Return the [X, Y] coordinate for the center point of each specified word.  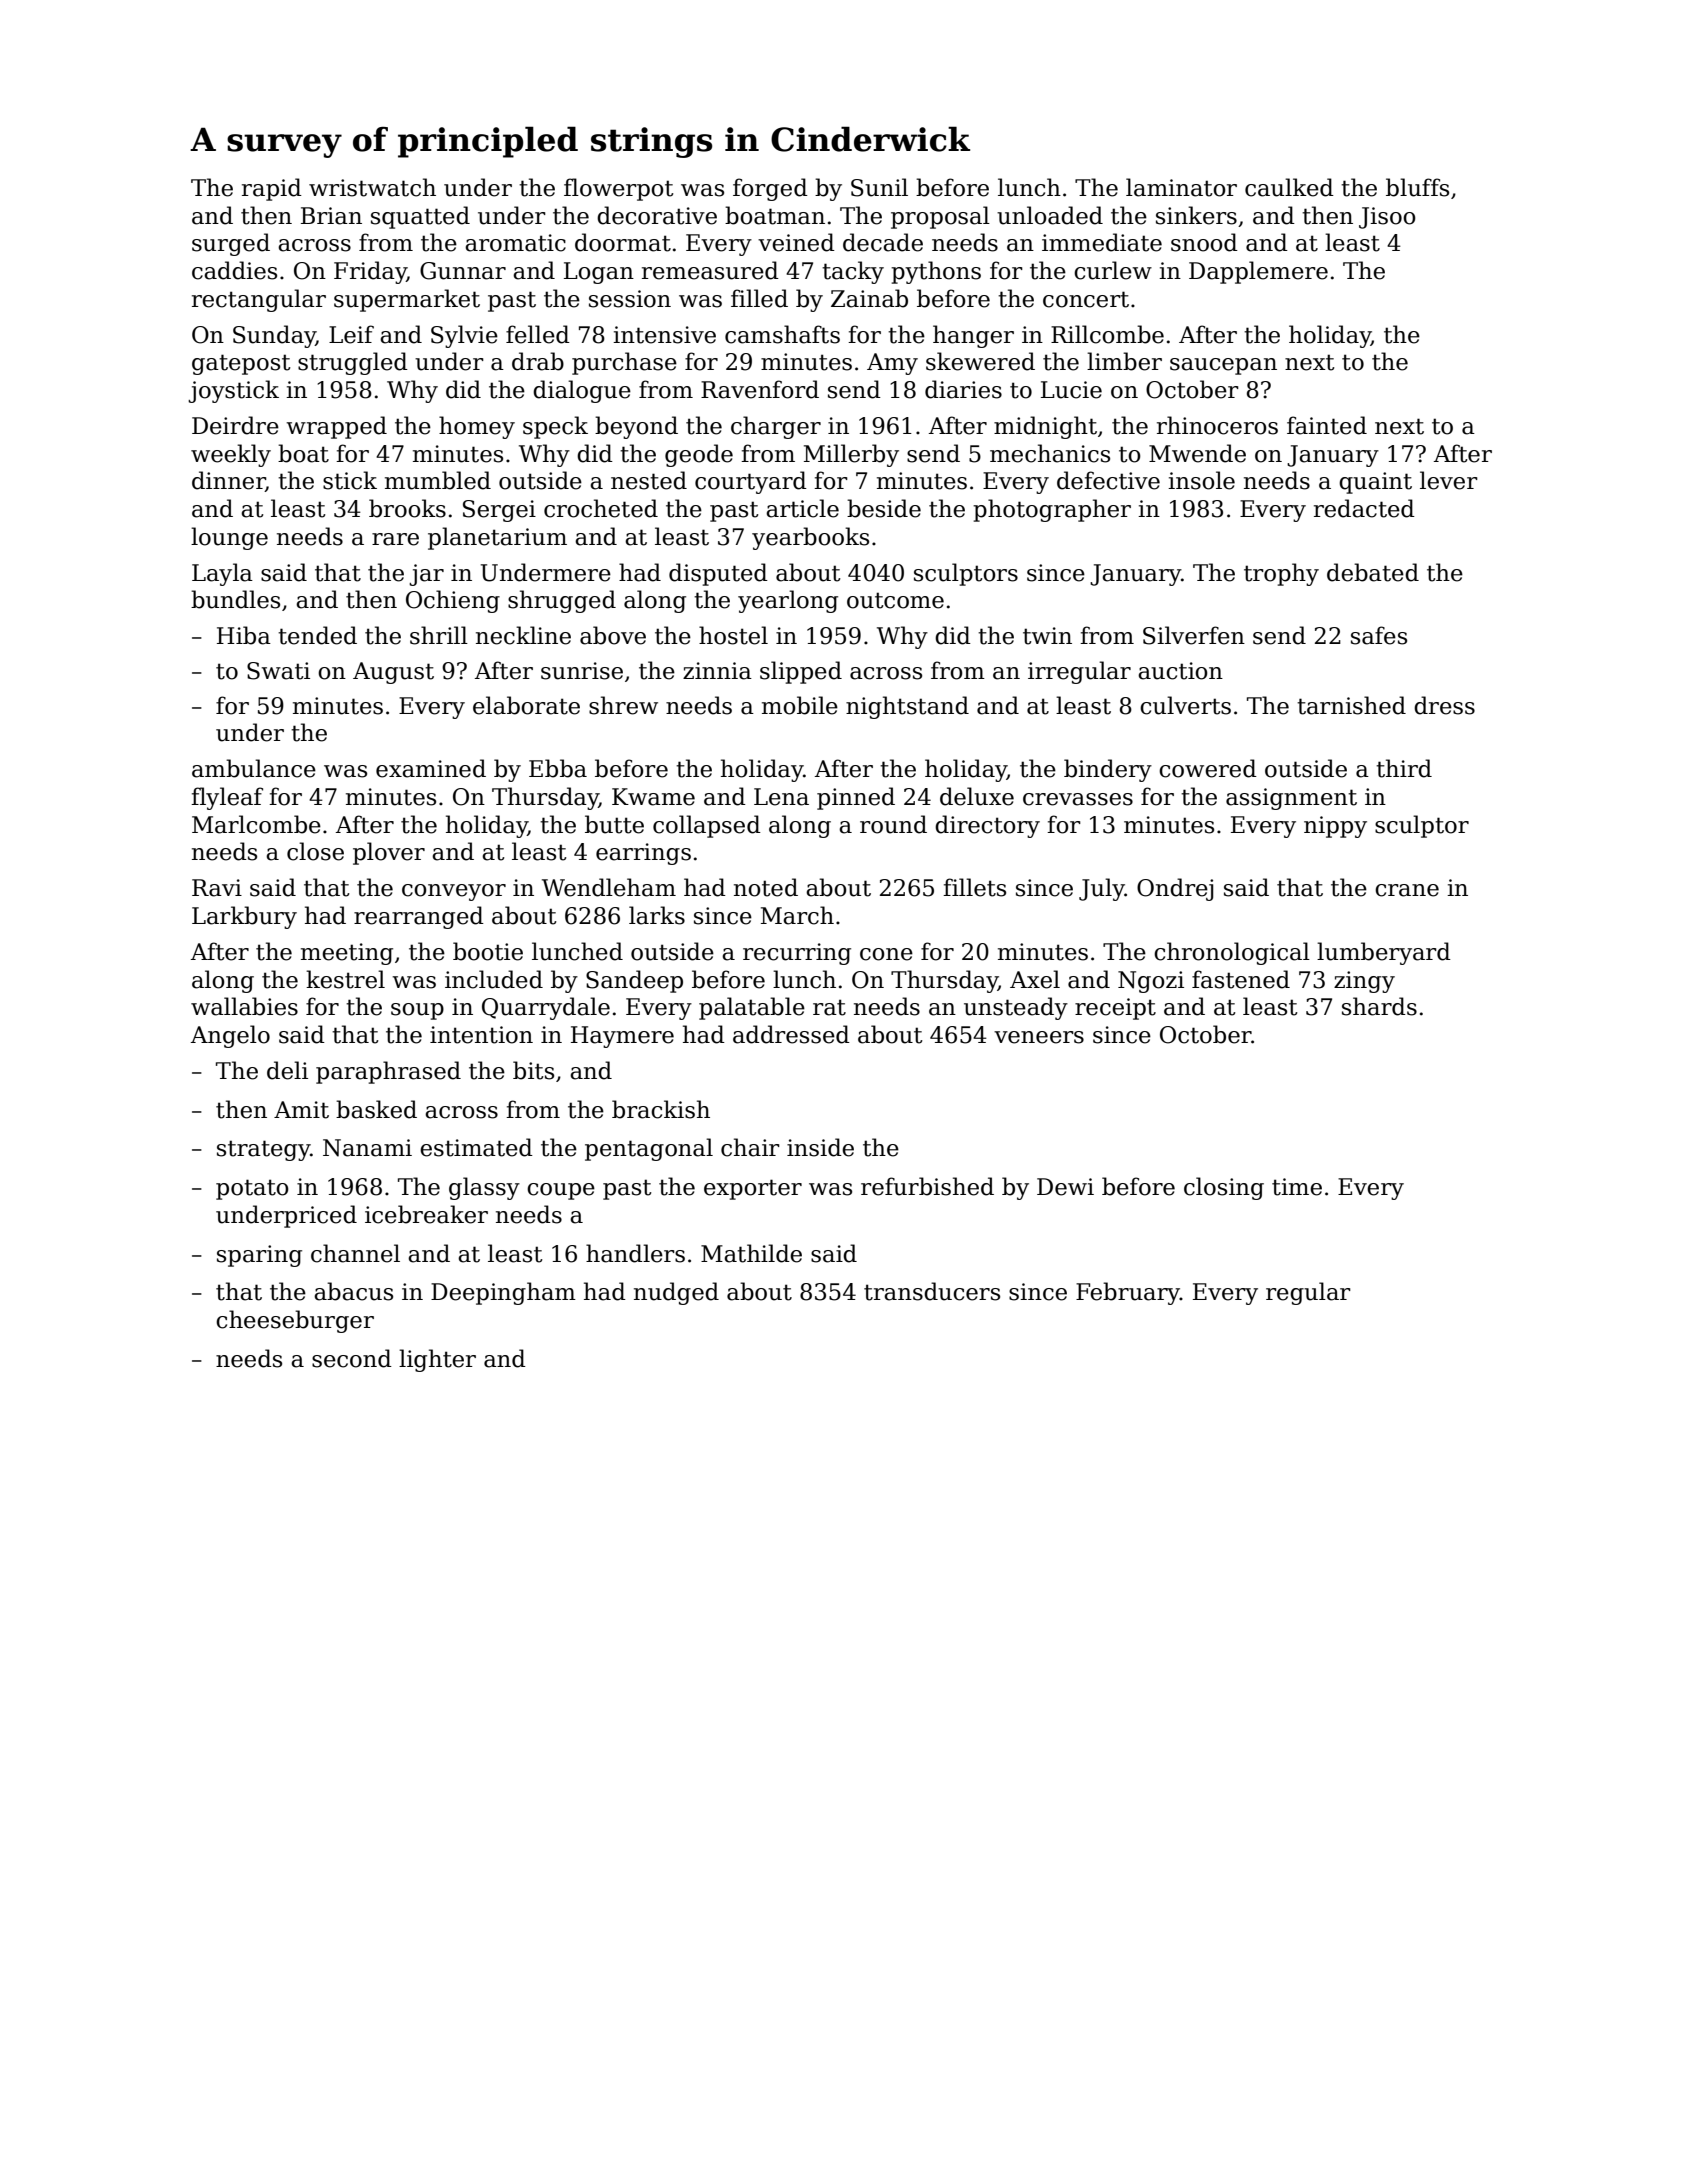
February [1128, 1293]
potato [252, 1189]
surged [231, 244]
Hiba [244, 635]
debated [1373, 572]
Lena [781, 797]
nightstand [907, 707]
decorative [657, 215]
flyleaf [227, 798]
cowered [1208, 768]
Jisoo [1387, 218]
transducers [932, 1291]
